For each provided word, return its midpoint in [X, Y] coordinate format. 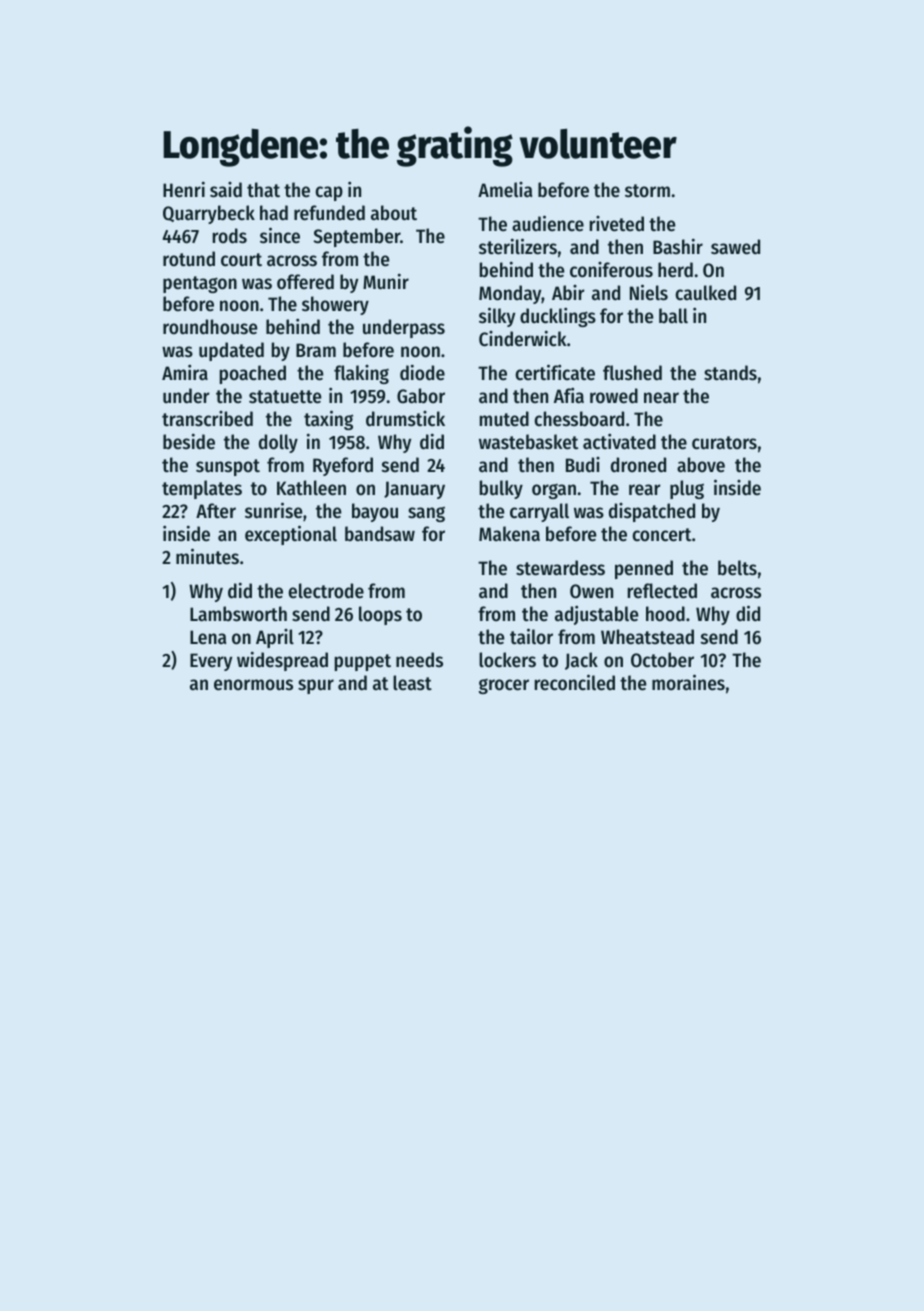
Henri [184, 189]
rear [644, 490]
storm [647, 191]
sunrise [273, 510]
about [394, 213]
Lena [208, 637]
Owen [591, 591]
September [356, 237]
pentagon [200, 284]
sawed [735, 247]
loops [380, 615]
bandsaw [380, 533]
